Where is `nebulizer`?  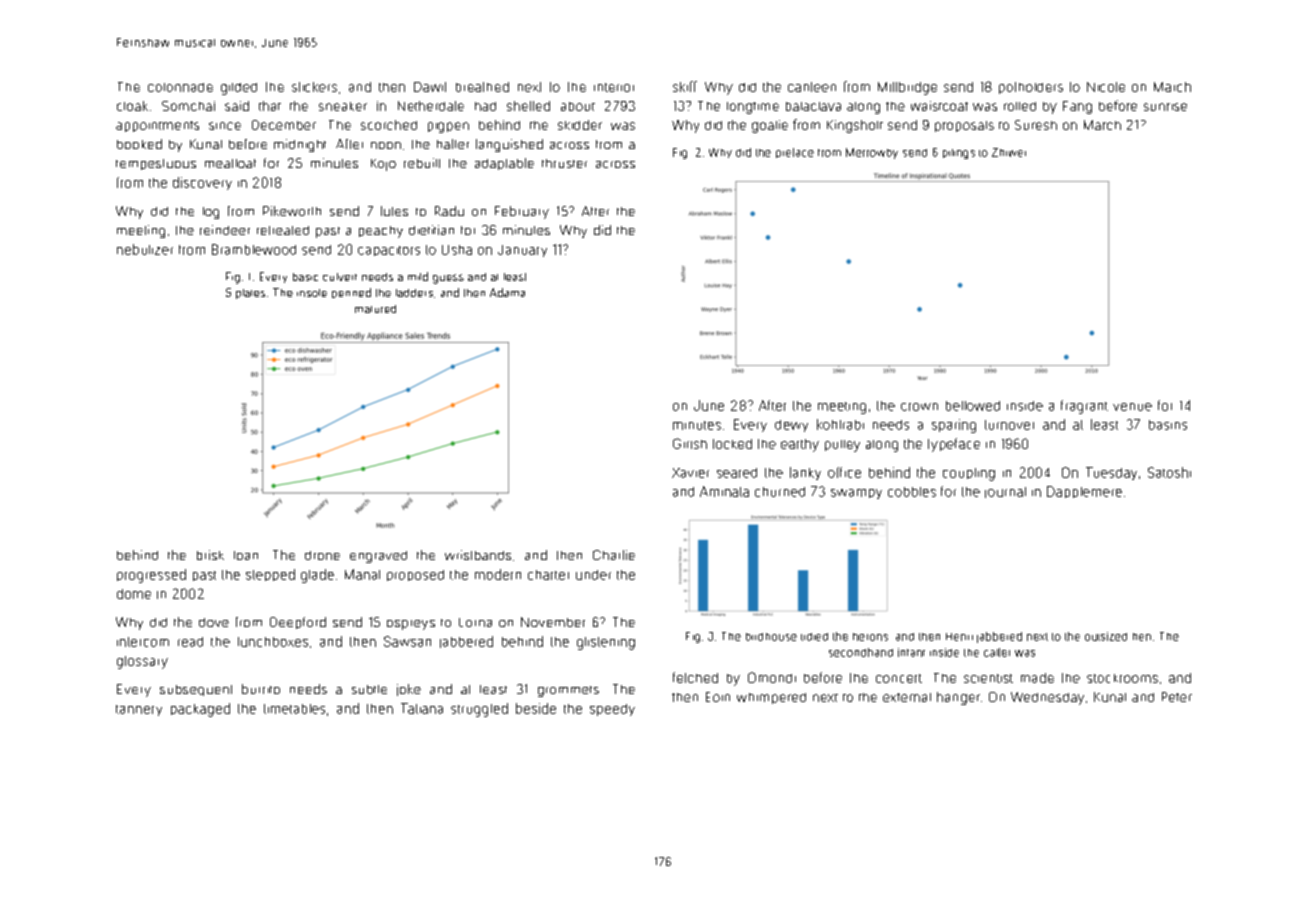
nebulizer is located at coordinates (145, 249).
